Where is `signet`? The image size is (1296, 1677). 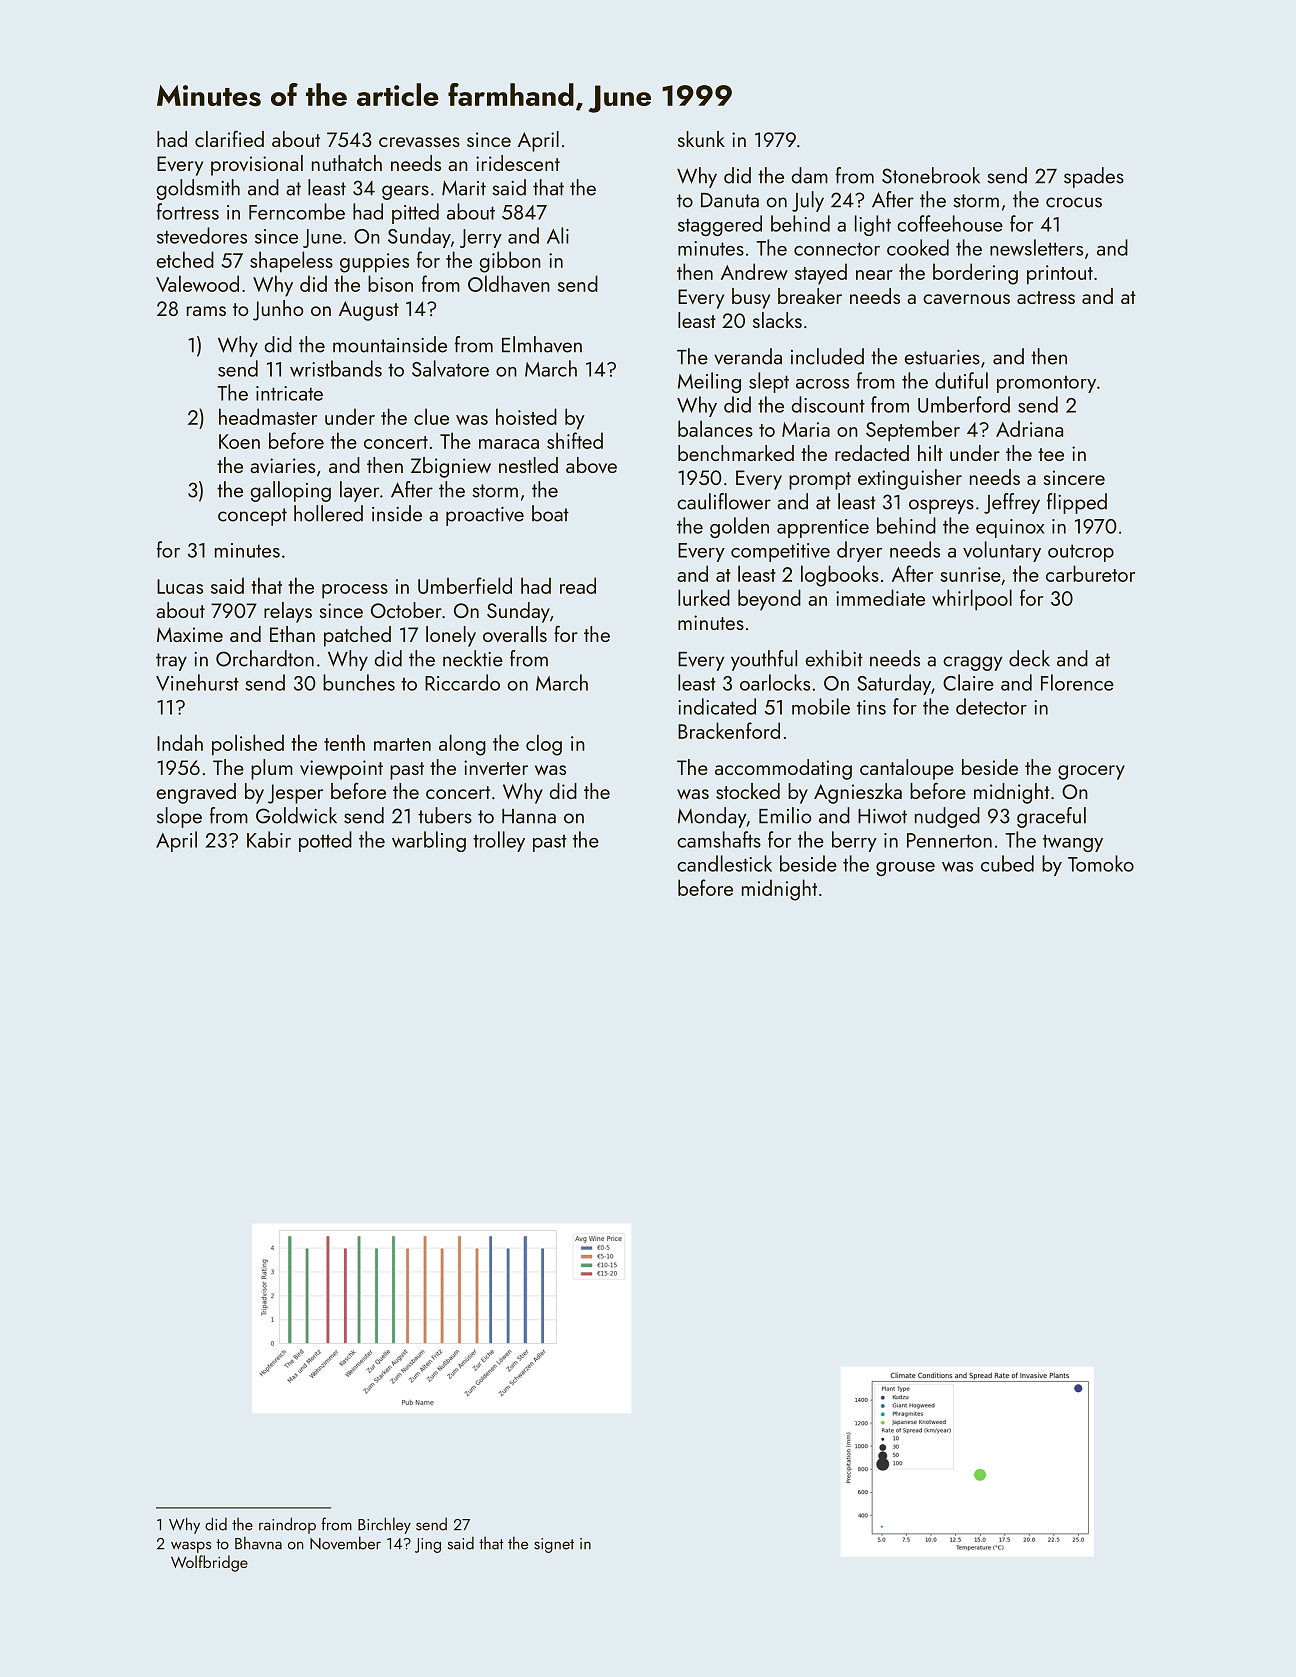
signet is located at coordinates (554, 1545).
